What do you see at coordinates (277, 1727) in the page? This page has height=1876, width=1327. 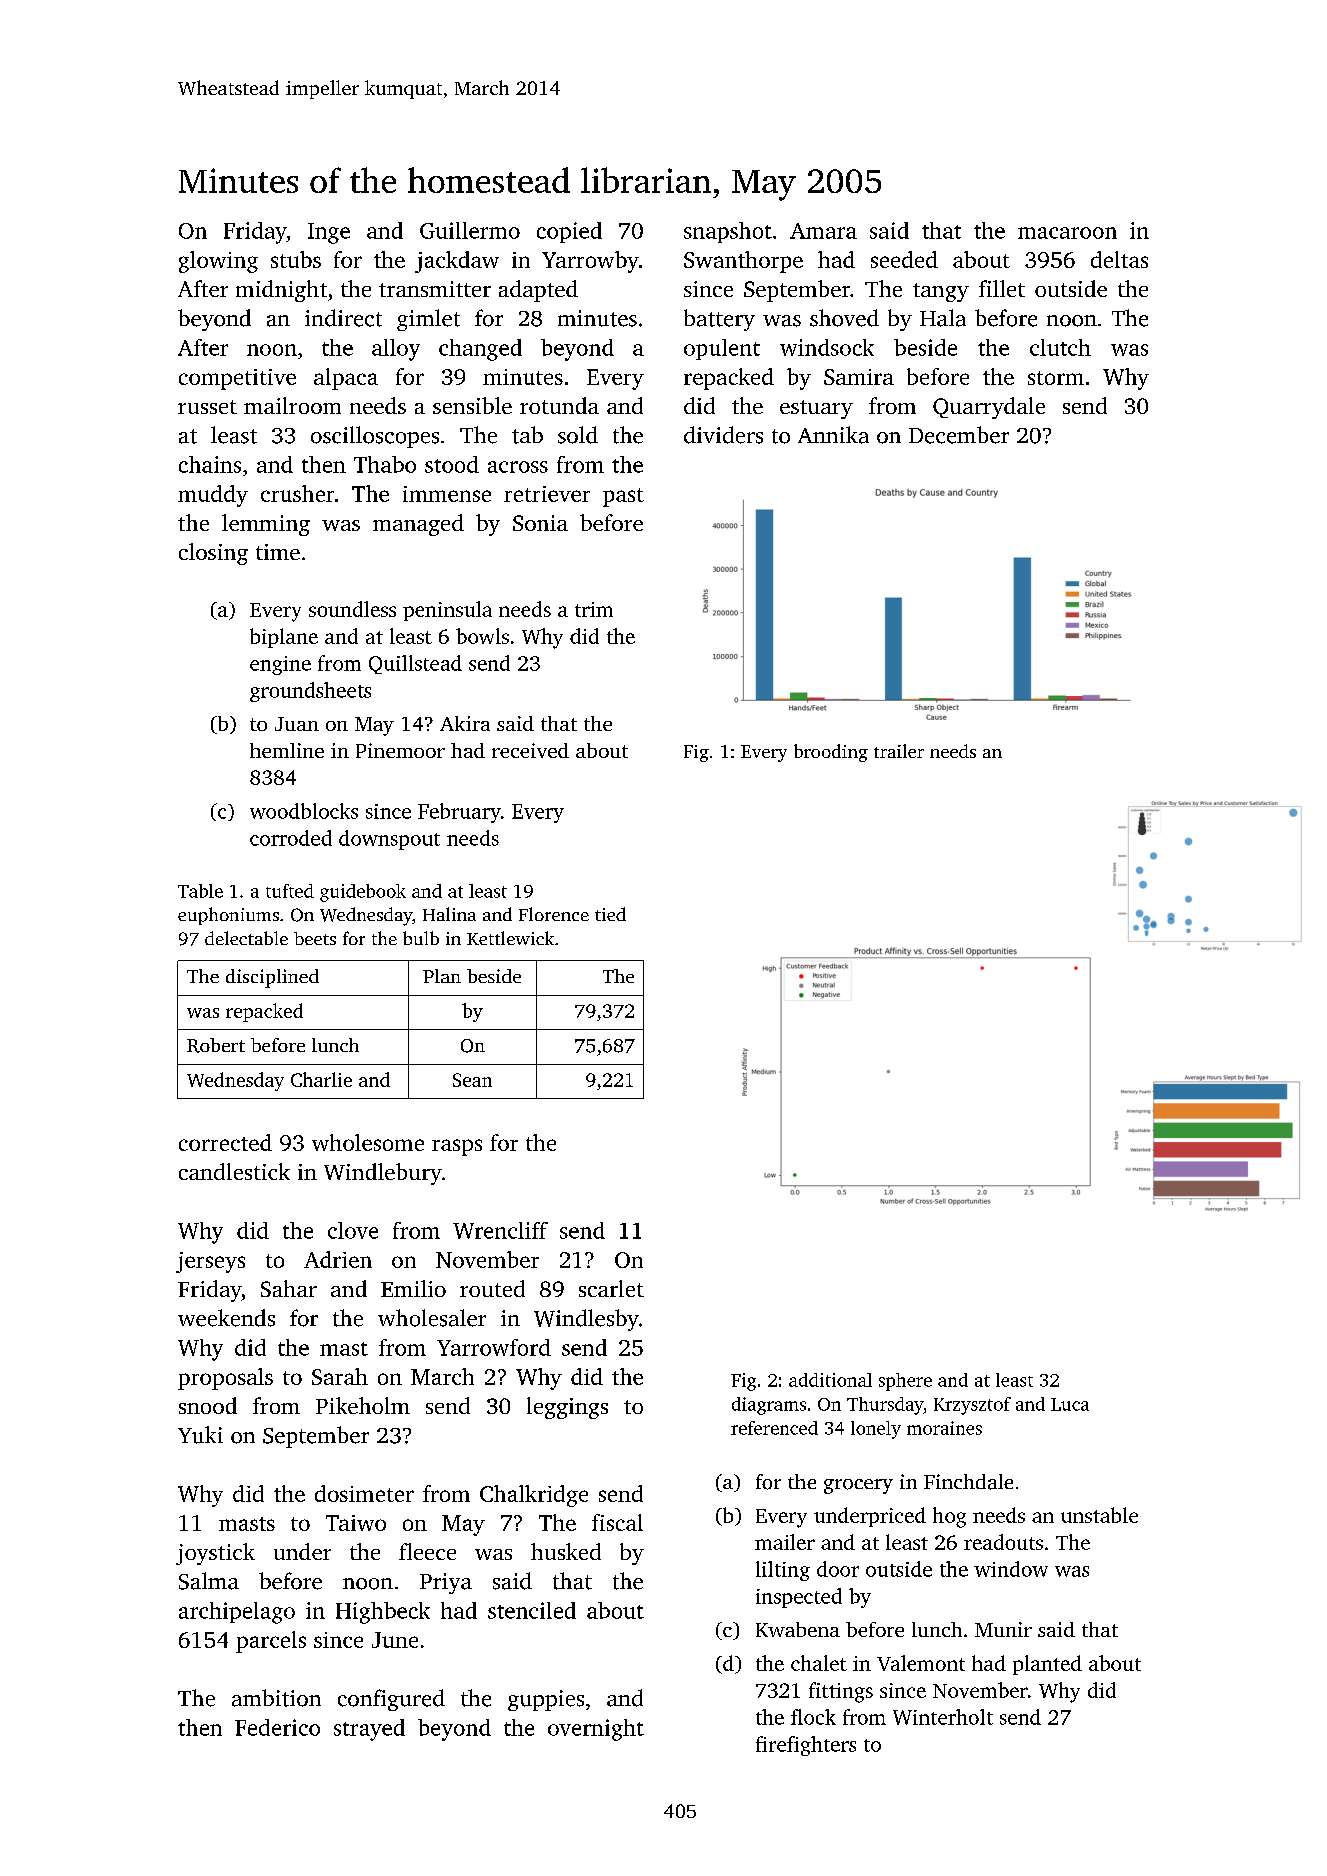 I see `Federico` at bounding box center [277, 1727].
